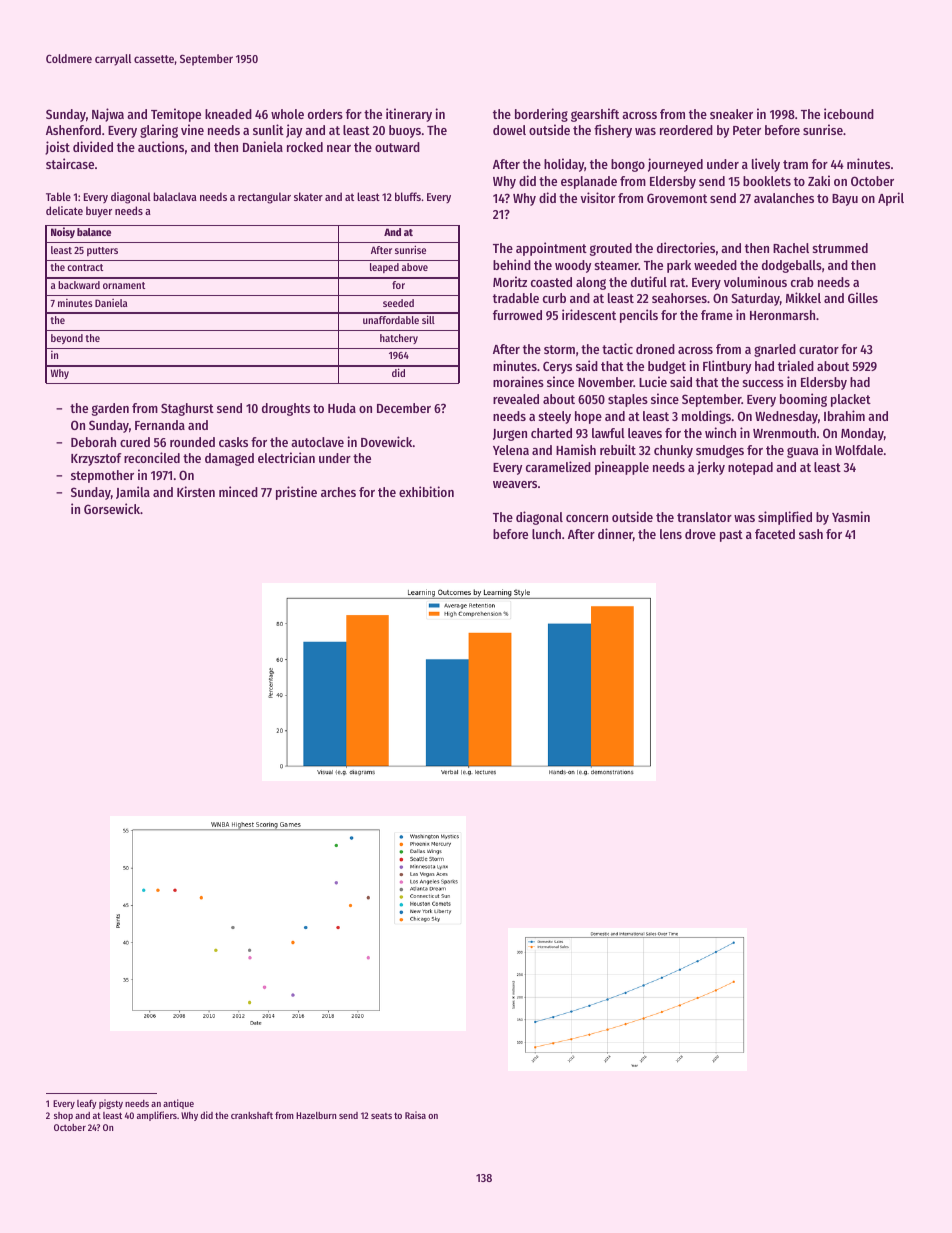 Image resolution: width=952 pixels, height=1233 pixels. What do you see at coordinates (555, 417) in the screenshot?
I see `steely` at bounding box center [555, 417].
